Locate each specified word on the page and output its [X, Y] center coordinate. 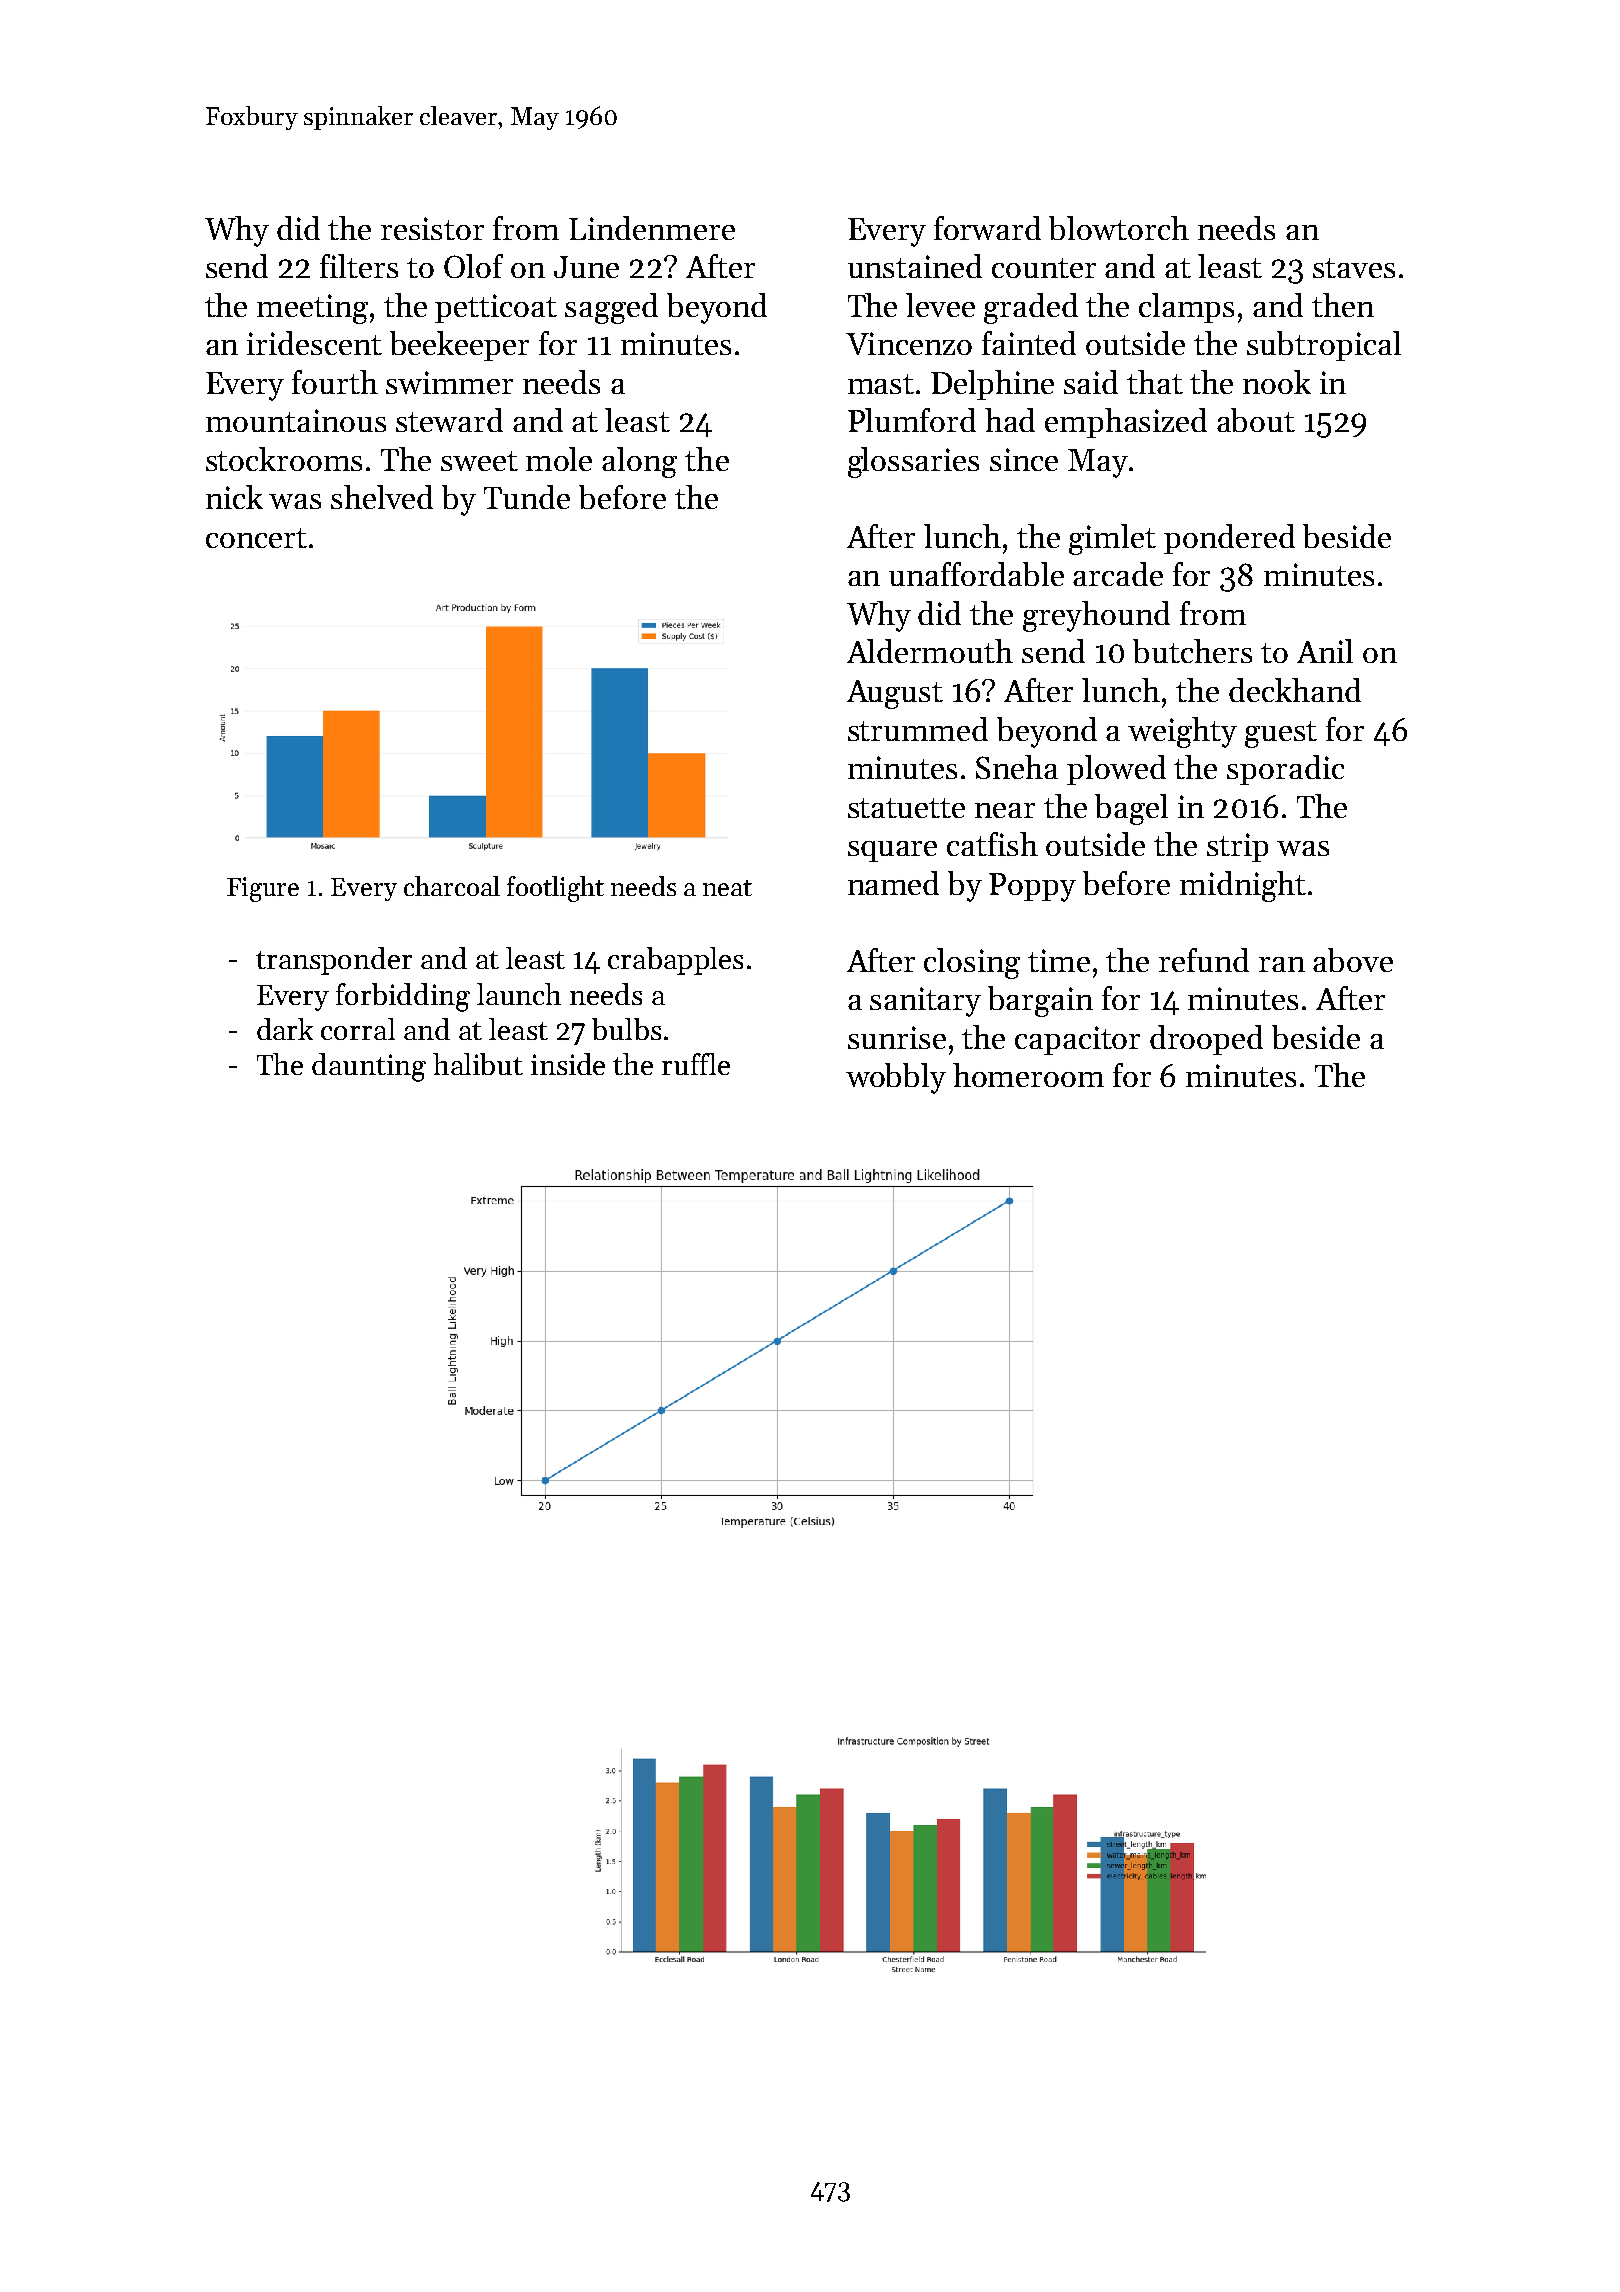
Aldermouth [930, 651]
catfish [992, 844]
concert [256, 538]
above [1353, 960]
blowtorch [1119, 228]
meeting [312, 309]
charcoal [452, 886]
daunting [369, 1067]
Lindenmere [652, 228]
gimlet [1112, 539]
